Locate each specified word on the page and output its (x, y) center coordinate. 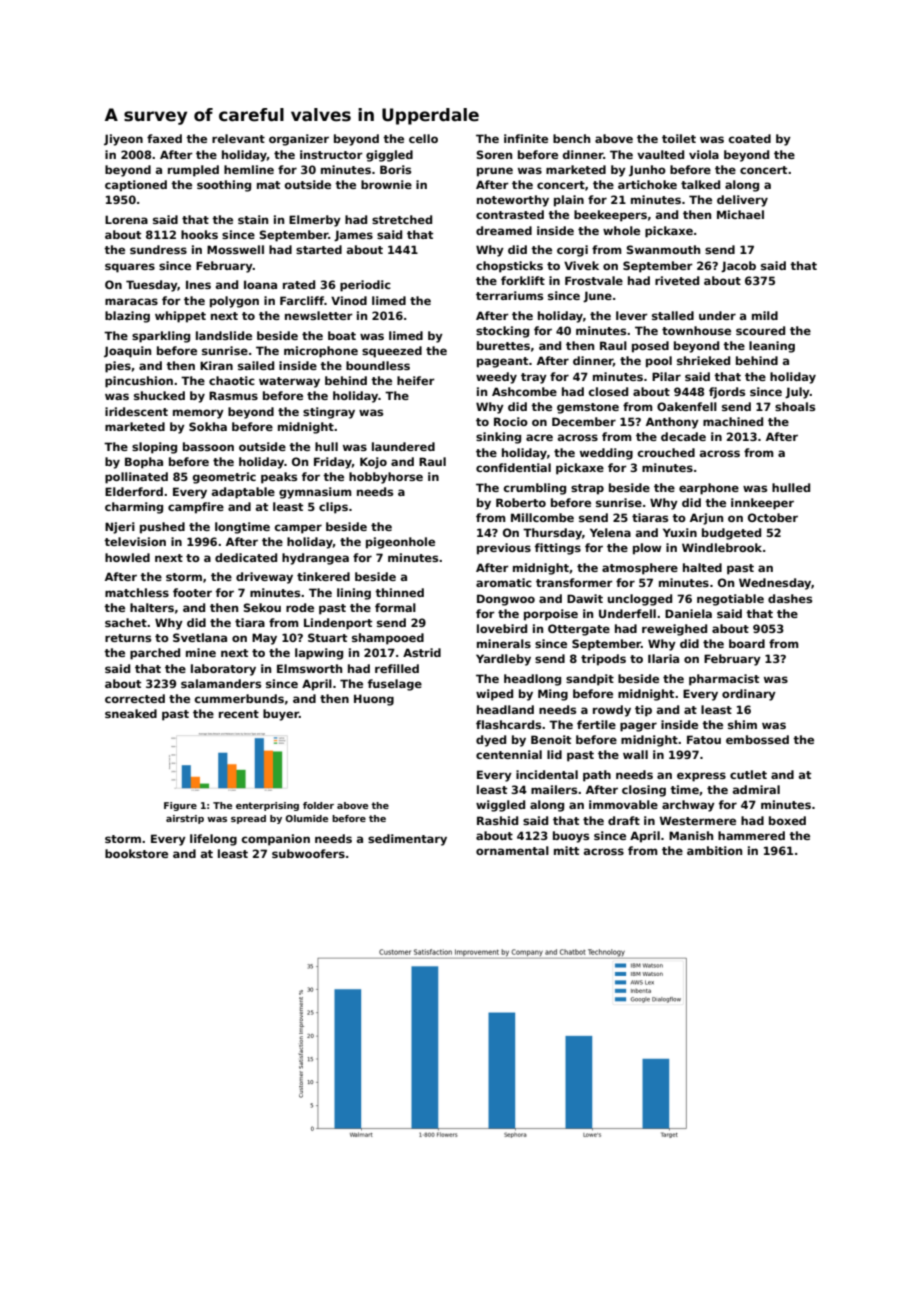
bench (571, 138)
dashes (790, 598)
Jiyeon (123, 140)
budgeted (731, 534)
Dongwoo (506, 600)
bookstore (136, 853)
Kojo (373, 463)
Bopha (144, 463)
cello (423, 138)
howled (127, 557)
